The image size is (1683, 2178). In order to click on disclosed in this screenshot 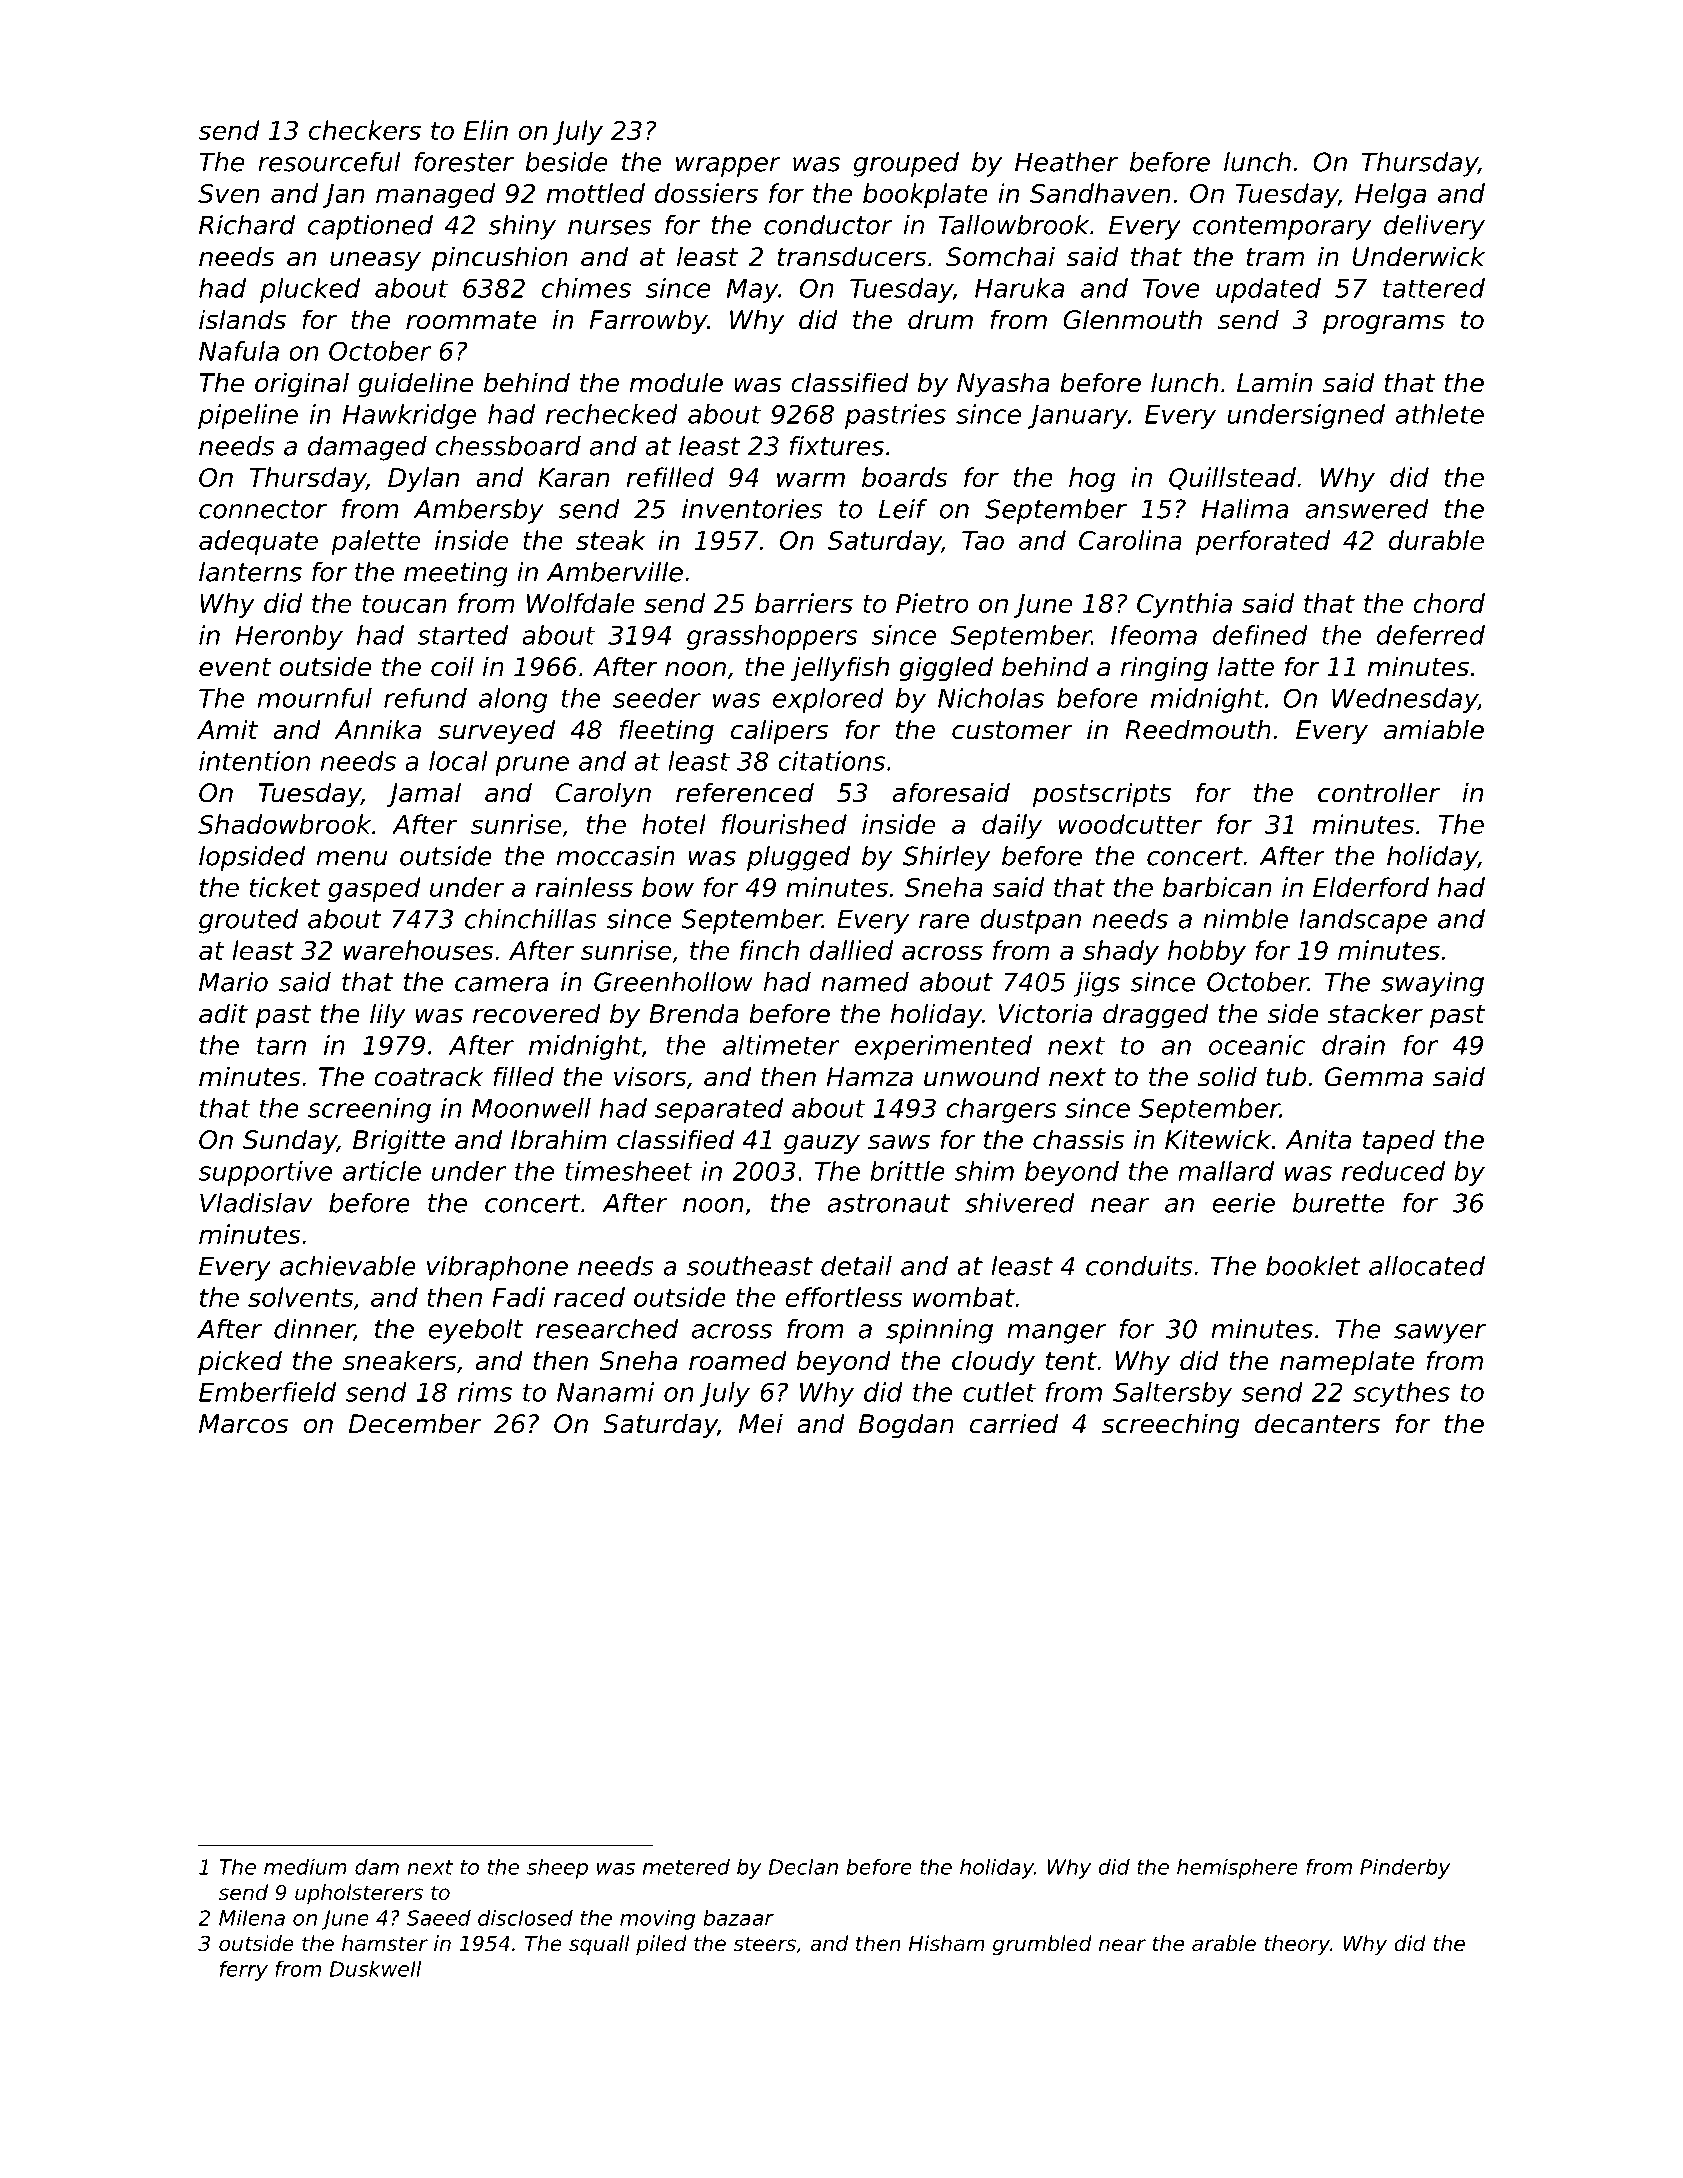, I will do `click(525, 1918)`.
